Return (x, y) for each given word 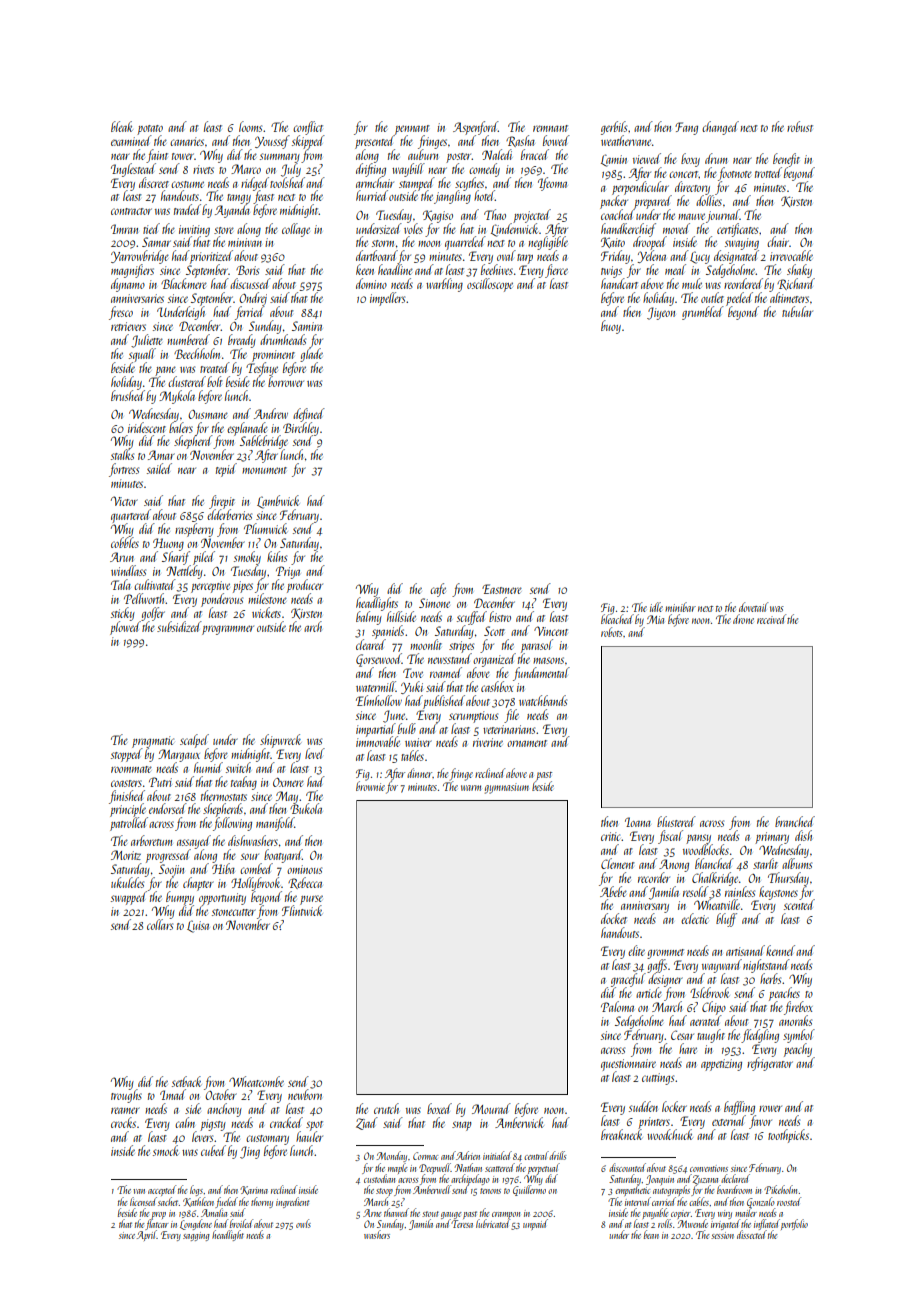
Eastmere (502, 589)
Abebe (613, 891)
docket (614, 918)
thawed (396, 1212)
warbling (444, 285)
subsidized (179, 626)
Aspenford (475, 128)
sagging (196, 1236)
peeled (739, 299)
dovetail (753, 607)
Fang (686, 128)
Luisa (198, 926)
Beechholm (197, 353)
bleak (122, 126)
